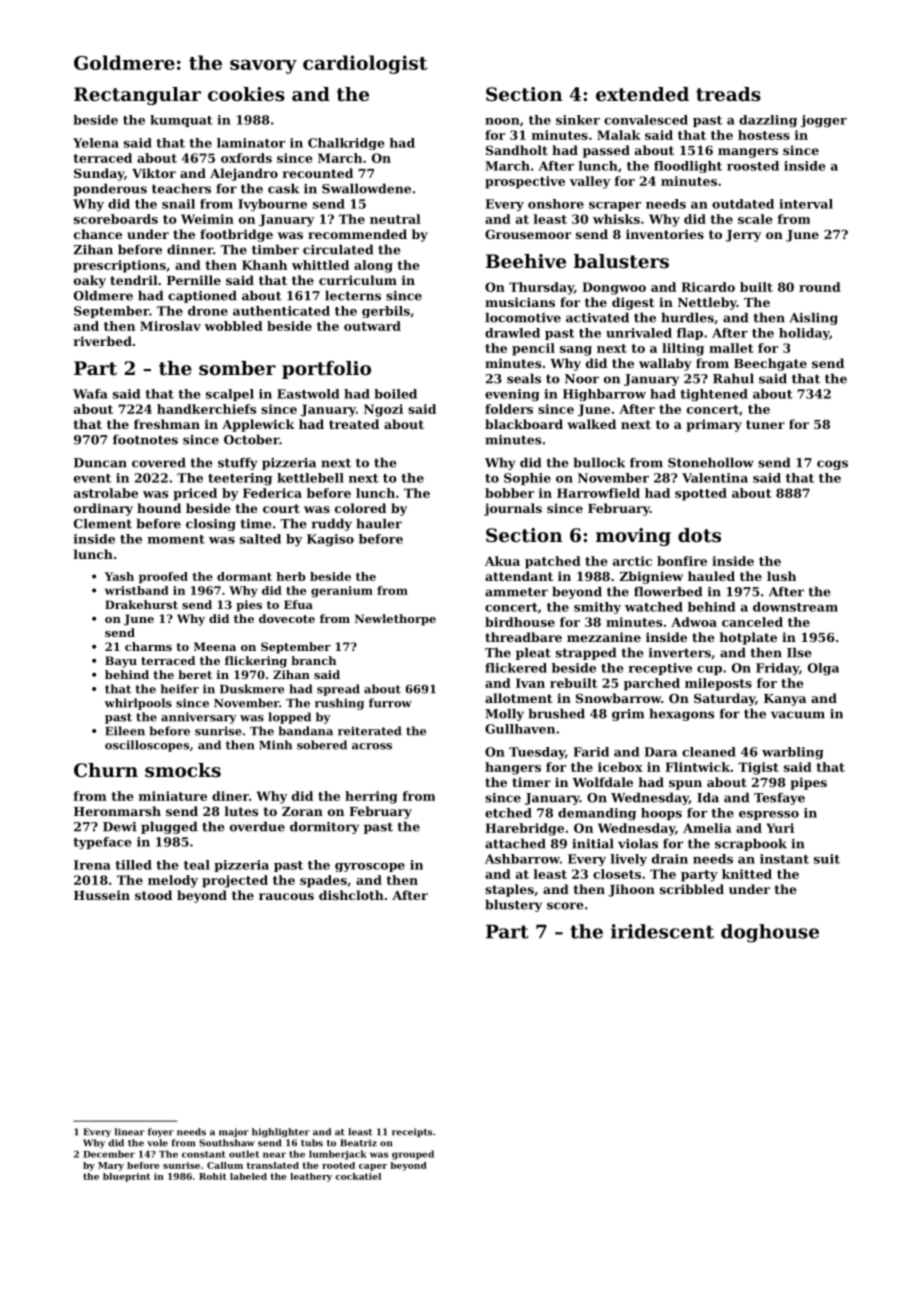 The width and height of the screenshot is (924, 1314). Describe the element at coordinates (728, 94) in the screenshot. I see `treads` at that location.
